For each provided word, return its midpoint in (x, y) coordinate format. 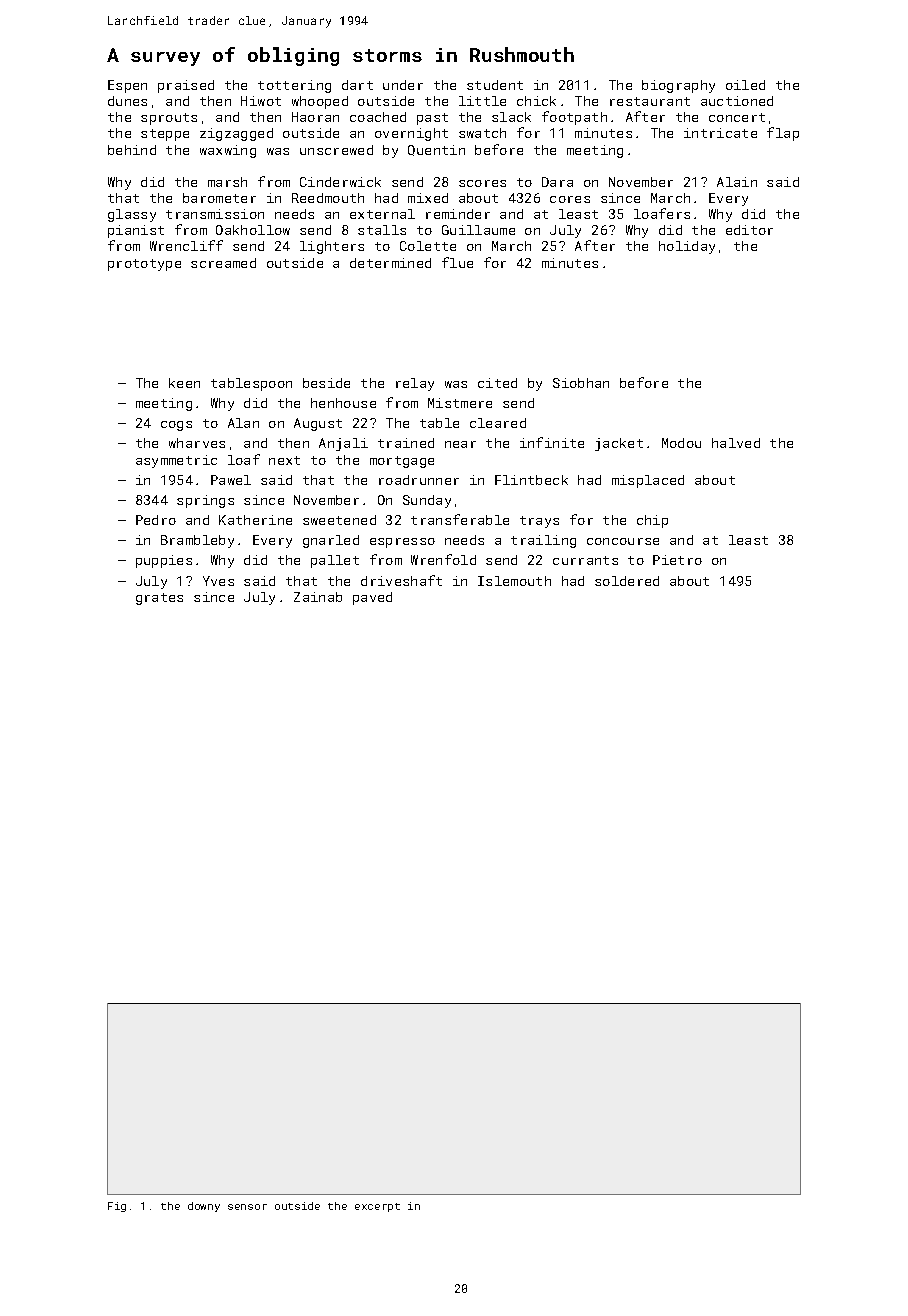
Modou (681, 443)
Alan (243, 423)
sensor (247, 1207)
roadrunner (419, 480)
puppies (164, 561)
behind (132, 150)
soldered (627, 581)
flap (783, 134)
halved (736, 443)
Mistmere (460, 403)
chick (536, 101)
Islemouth (514, 581)
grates (159, 599)
